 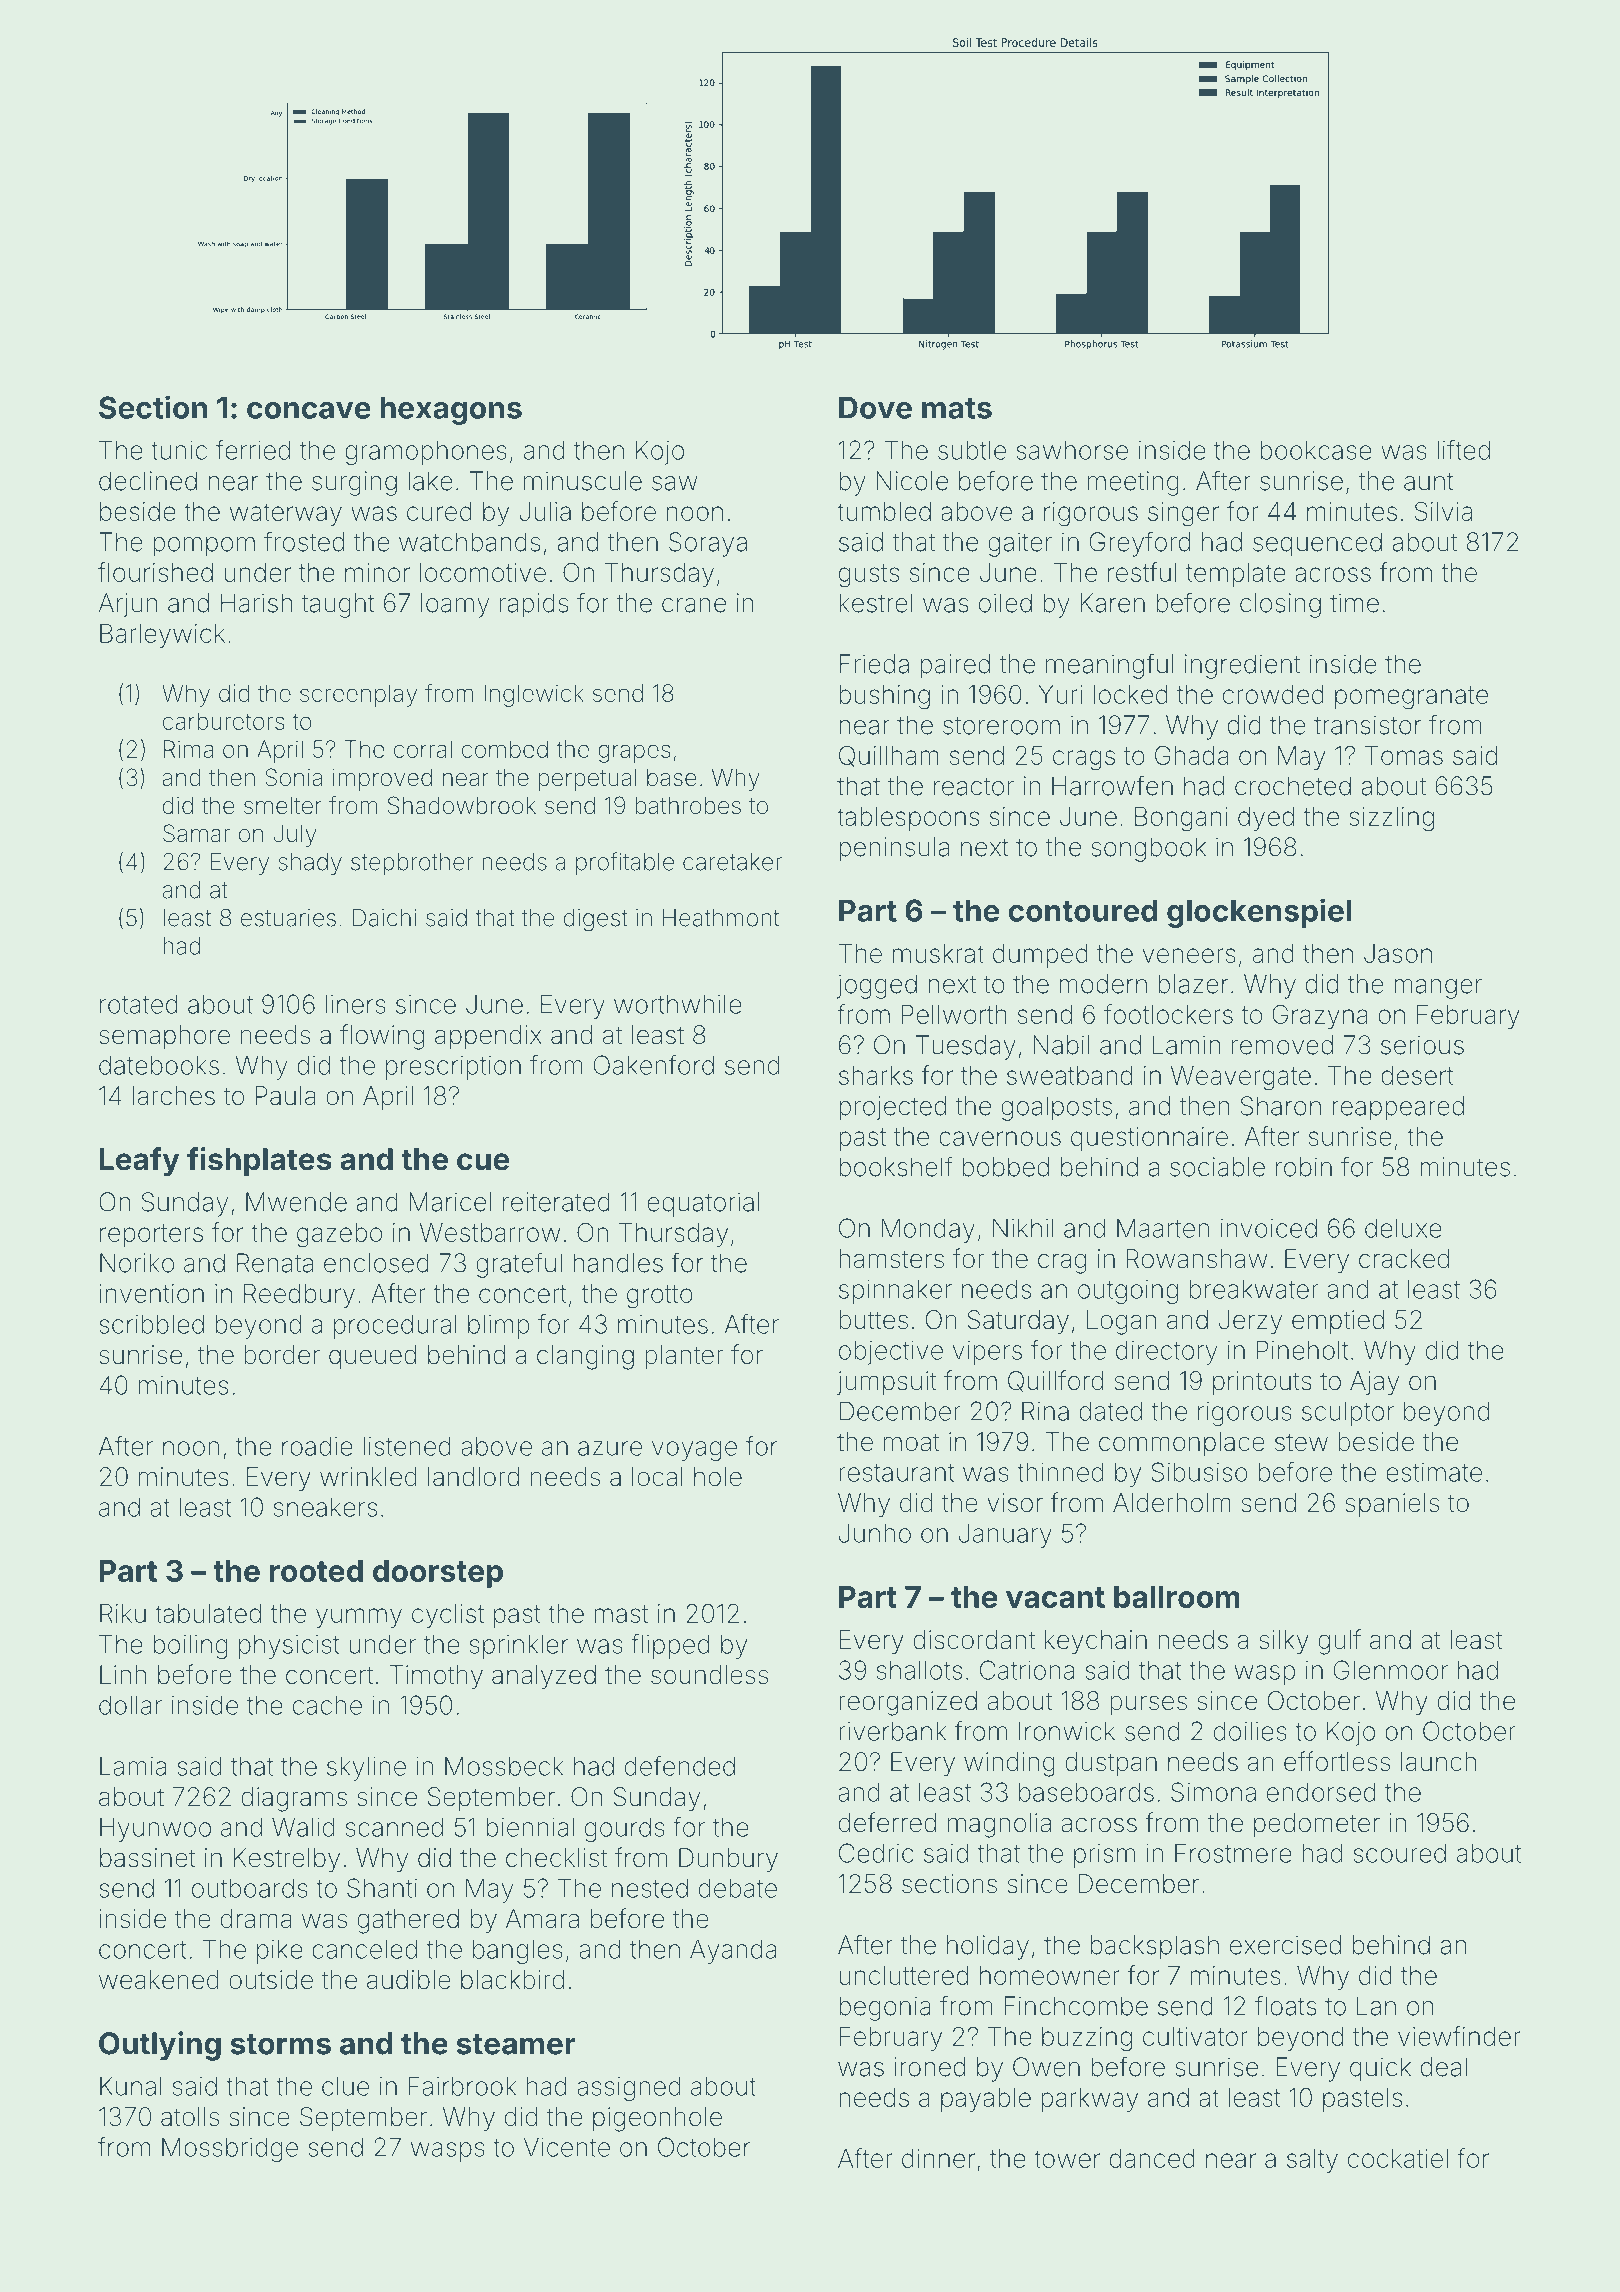 I want to click on Amara, so click(x=542, y=1919).
